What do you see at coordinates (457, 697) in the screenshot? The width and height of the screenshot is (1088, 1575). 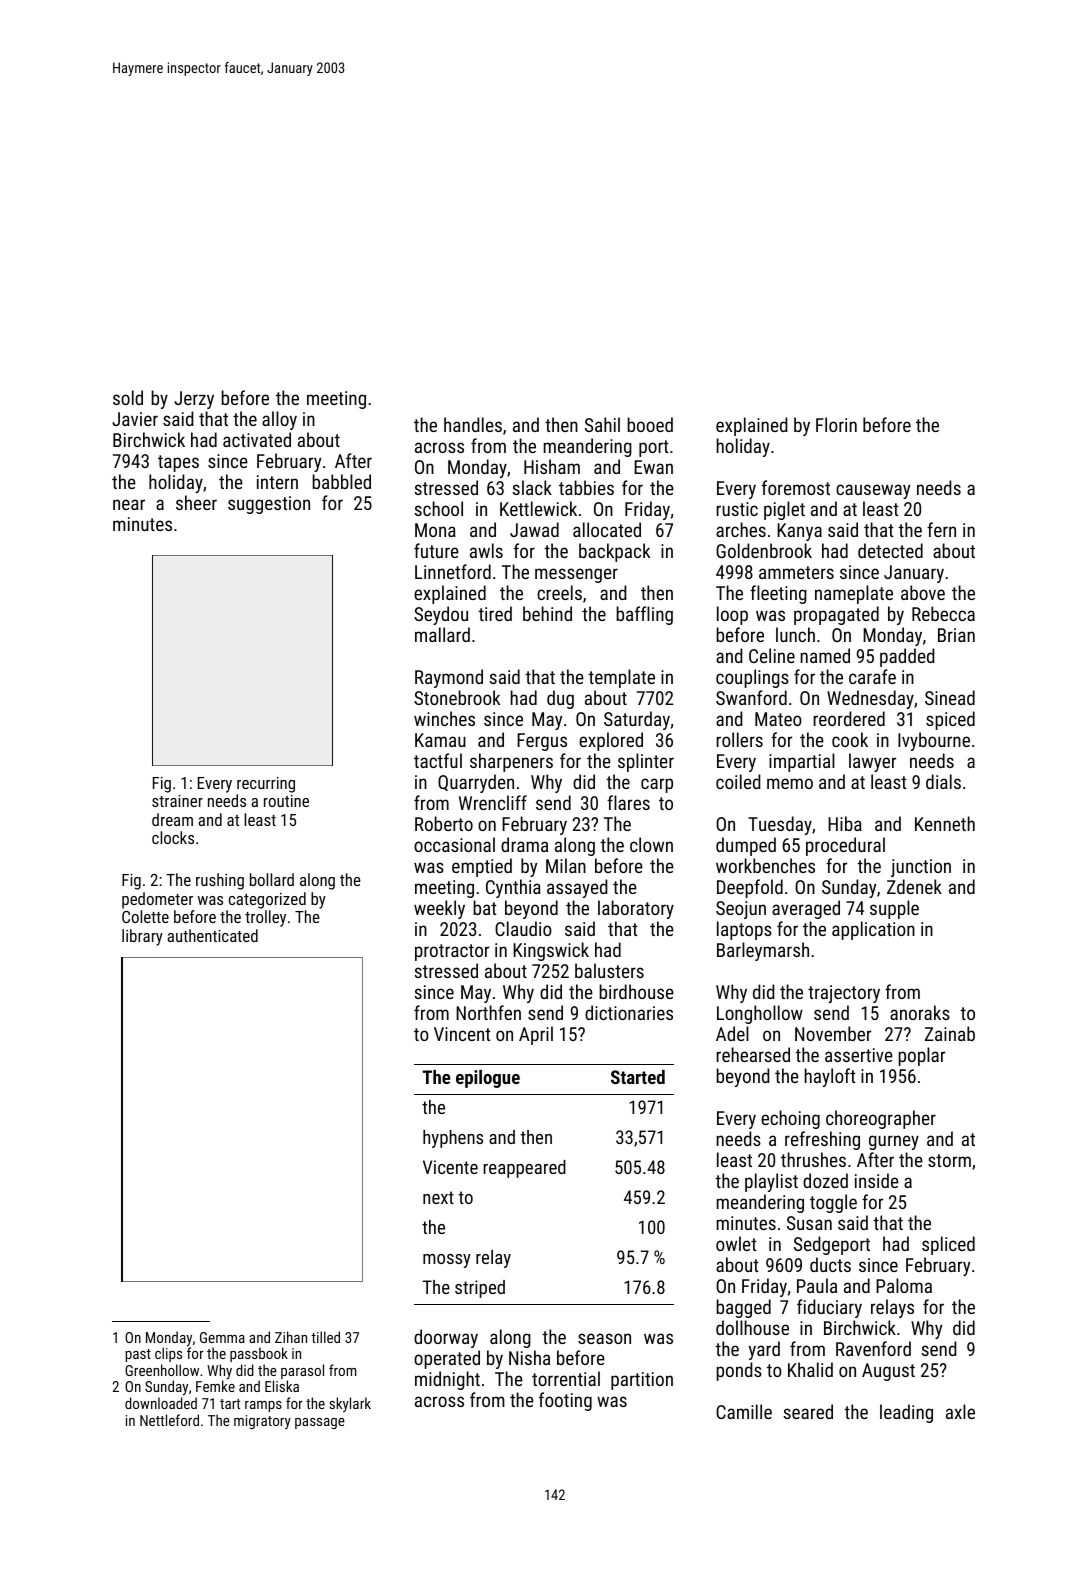 I see `Stonebrook` at bounding box center [457, 697].
